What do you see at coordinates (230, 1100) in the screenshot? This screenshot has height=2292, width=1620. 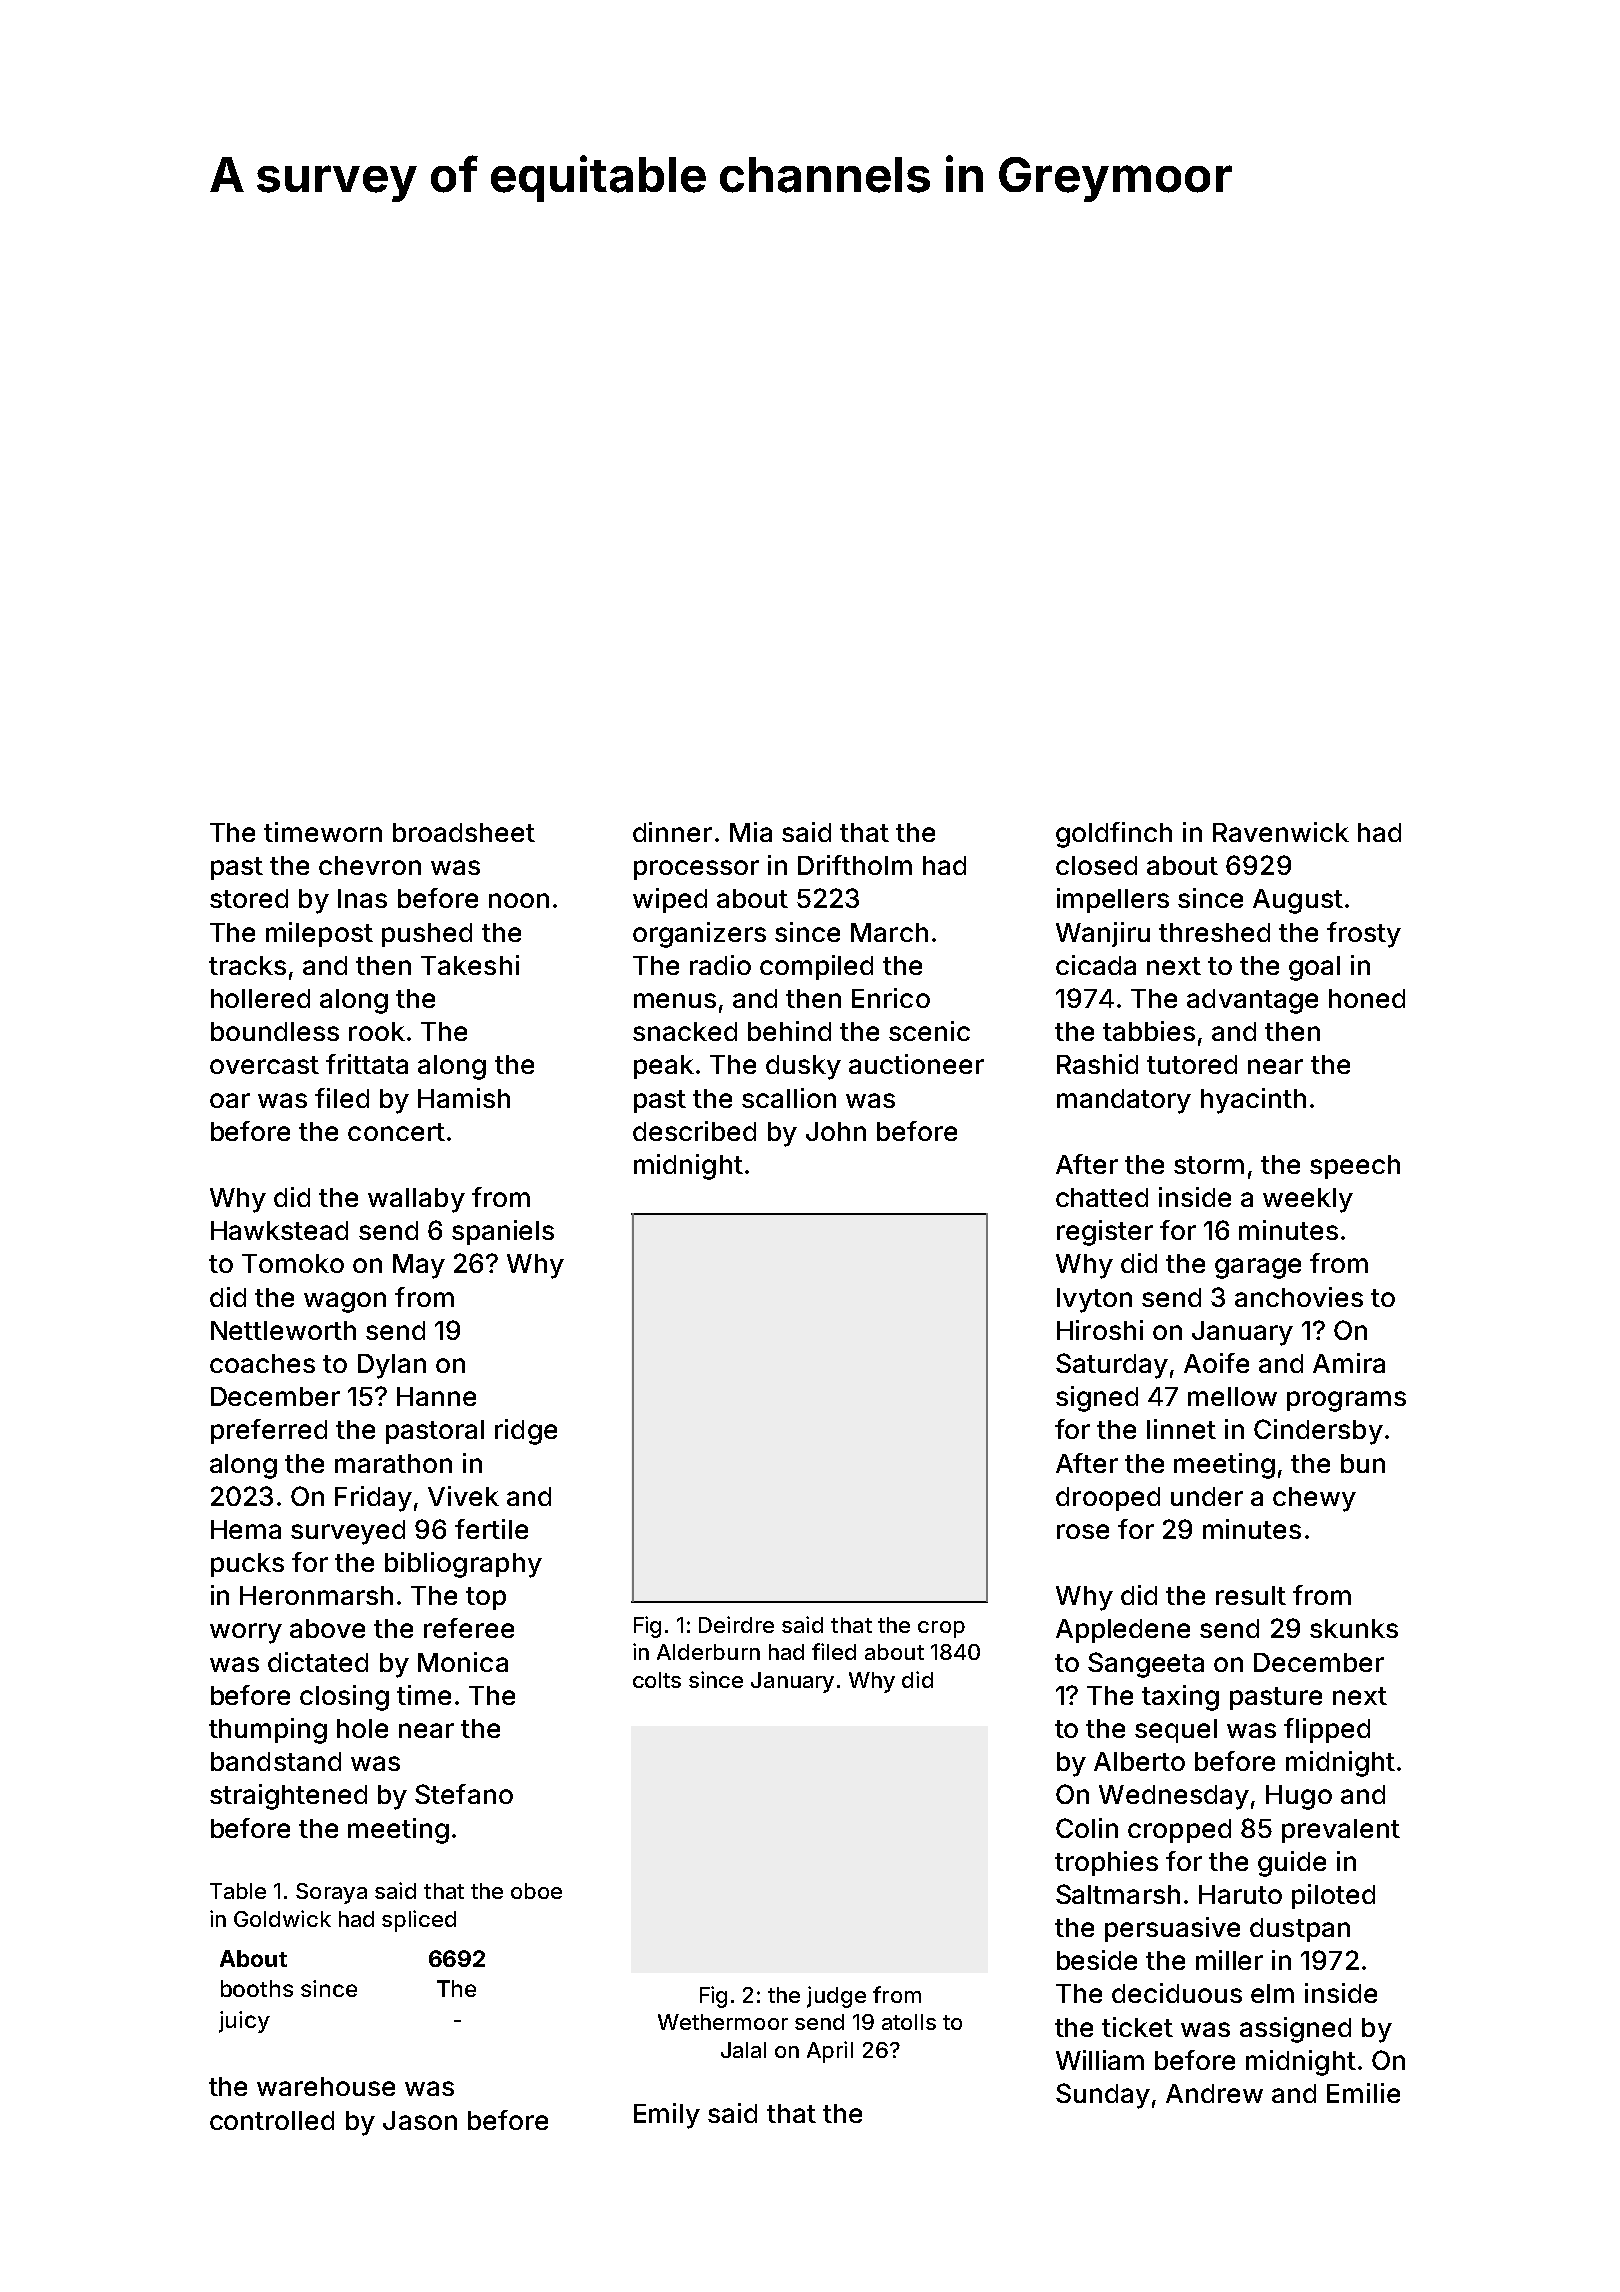 I see `oar` at bounding box center [230, 1100].
